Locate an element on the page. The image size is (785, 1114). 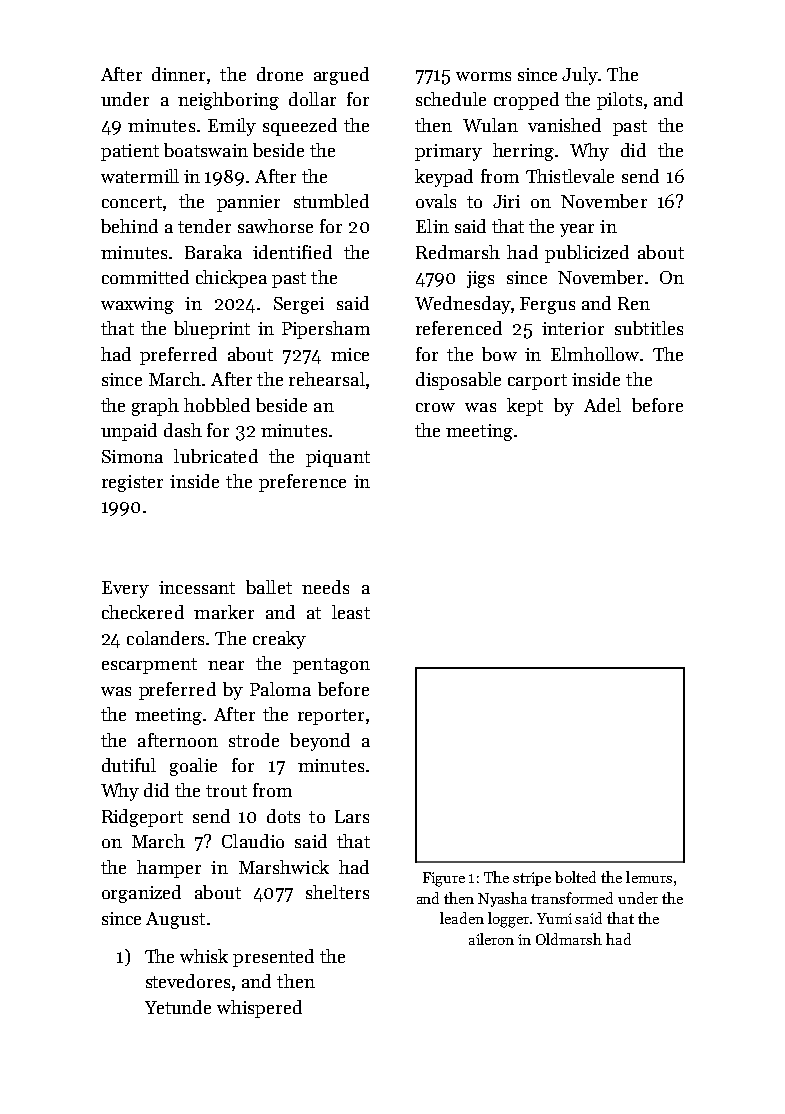
argued is located at coordinates (341, 76).
